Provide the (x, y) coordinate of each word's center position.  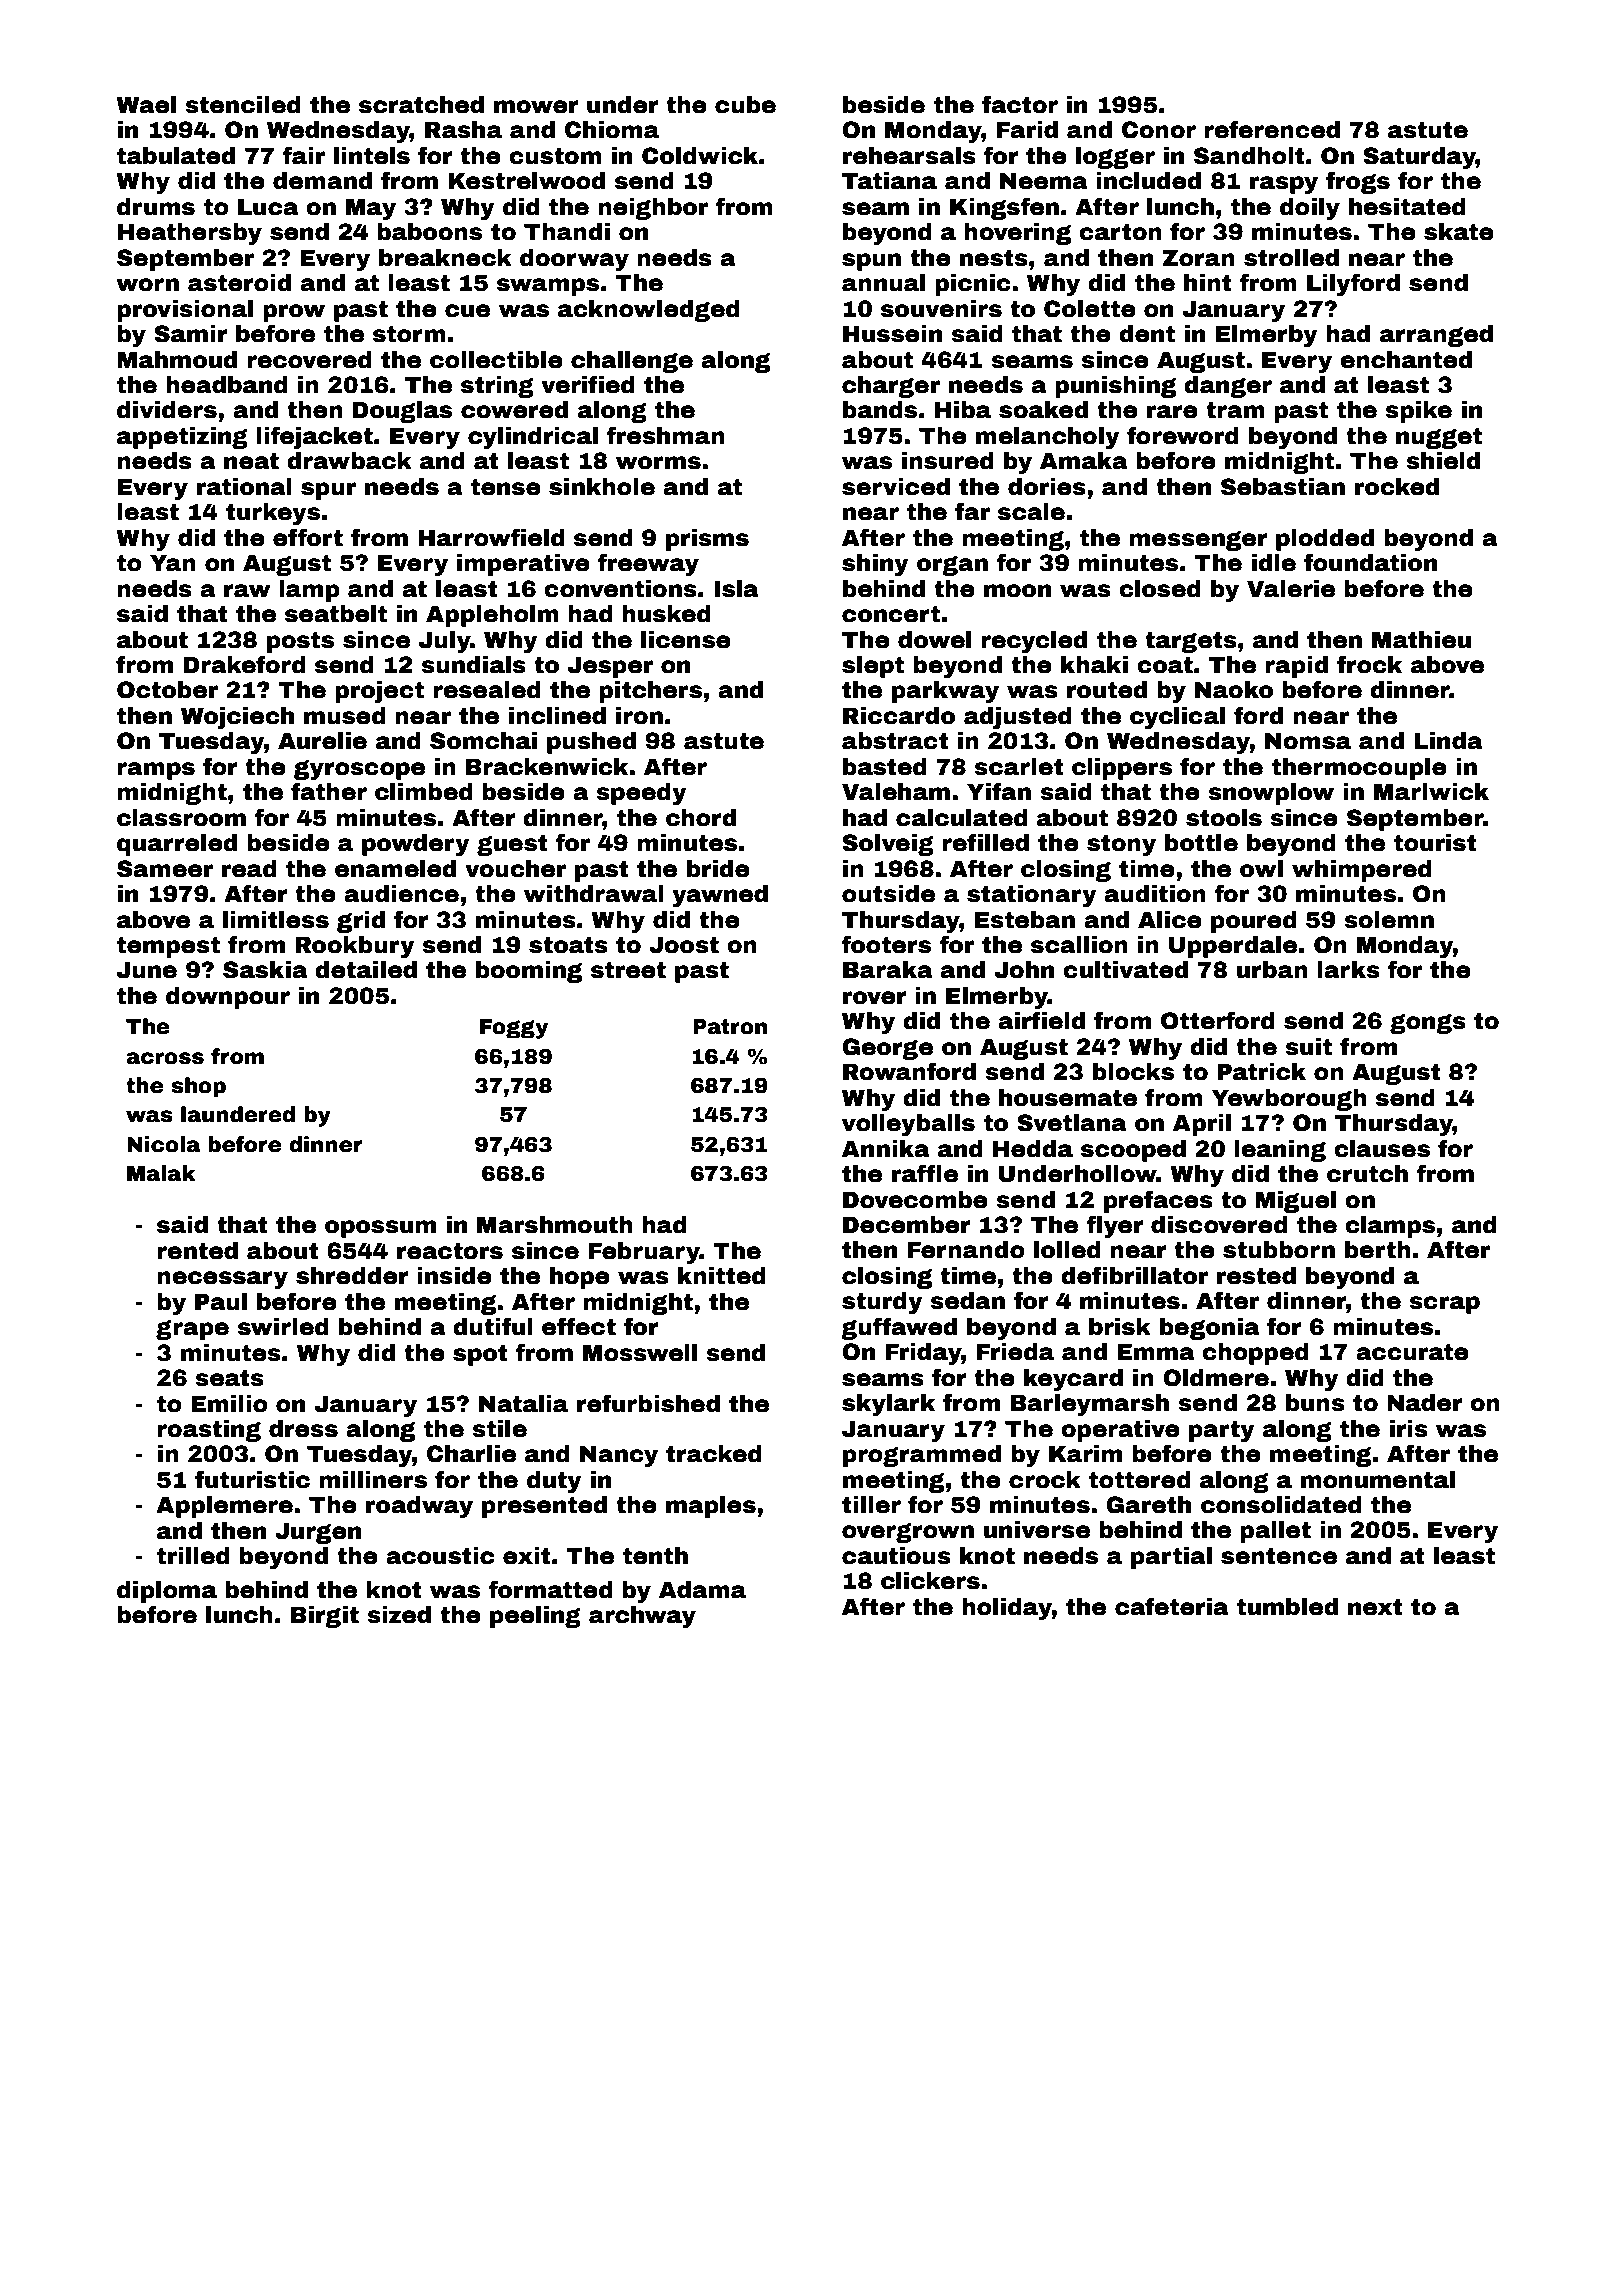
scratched (421, 105)
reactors (450, 1251)
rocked (1397, 487)
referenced (1272, 129)
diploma (167, 1592)
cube (745, 105)
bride (718, 869)
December (907, 1225)
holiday (1007, 1609)
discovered (1219, 1225)
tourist (1435, 843)
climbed (424, 792)
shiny (875, 565)
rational (244, 487)
